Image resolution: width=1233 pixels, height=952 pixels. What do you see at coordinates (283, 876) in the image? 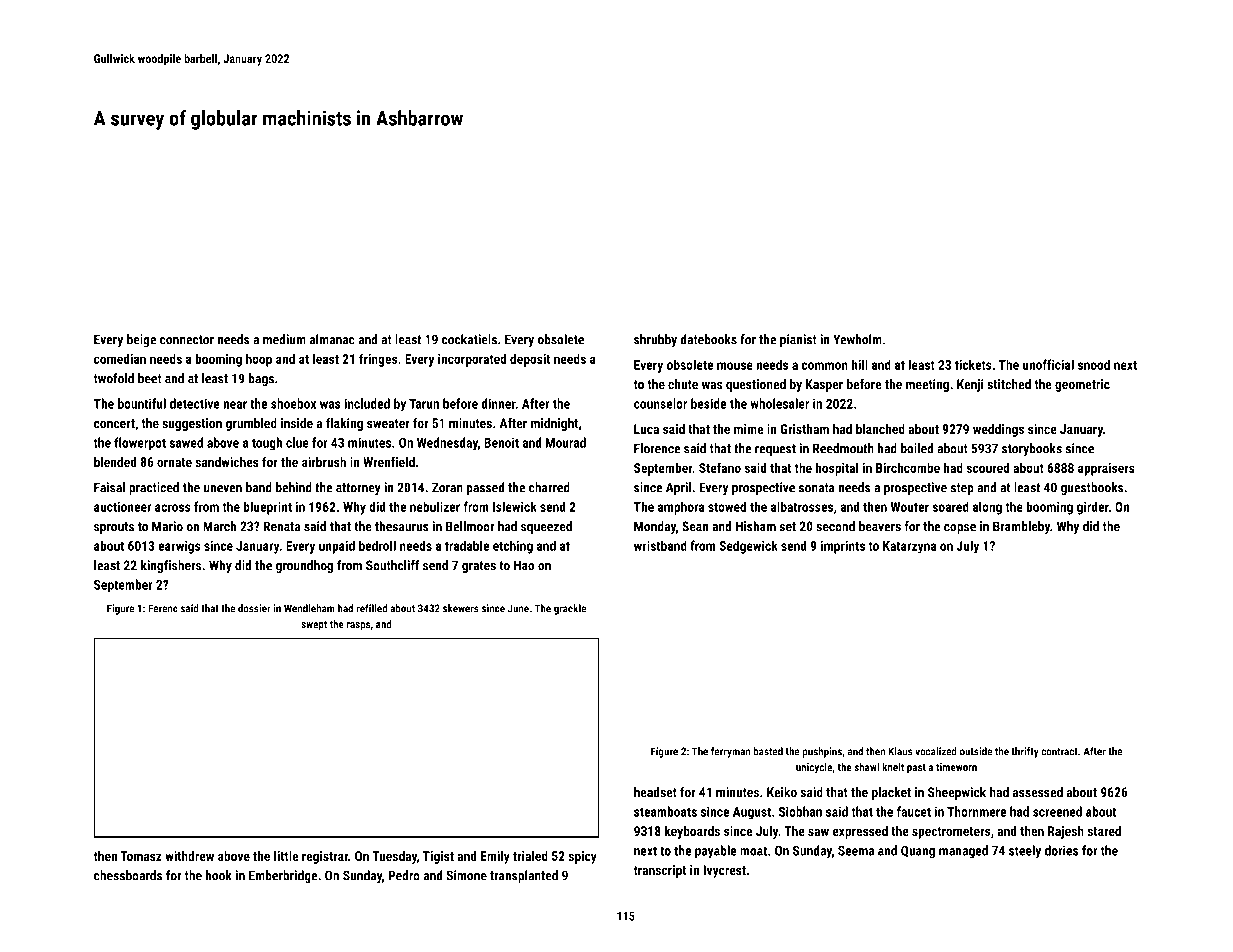
I see `Emberbridge` at bounding box center [283, 876].
